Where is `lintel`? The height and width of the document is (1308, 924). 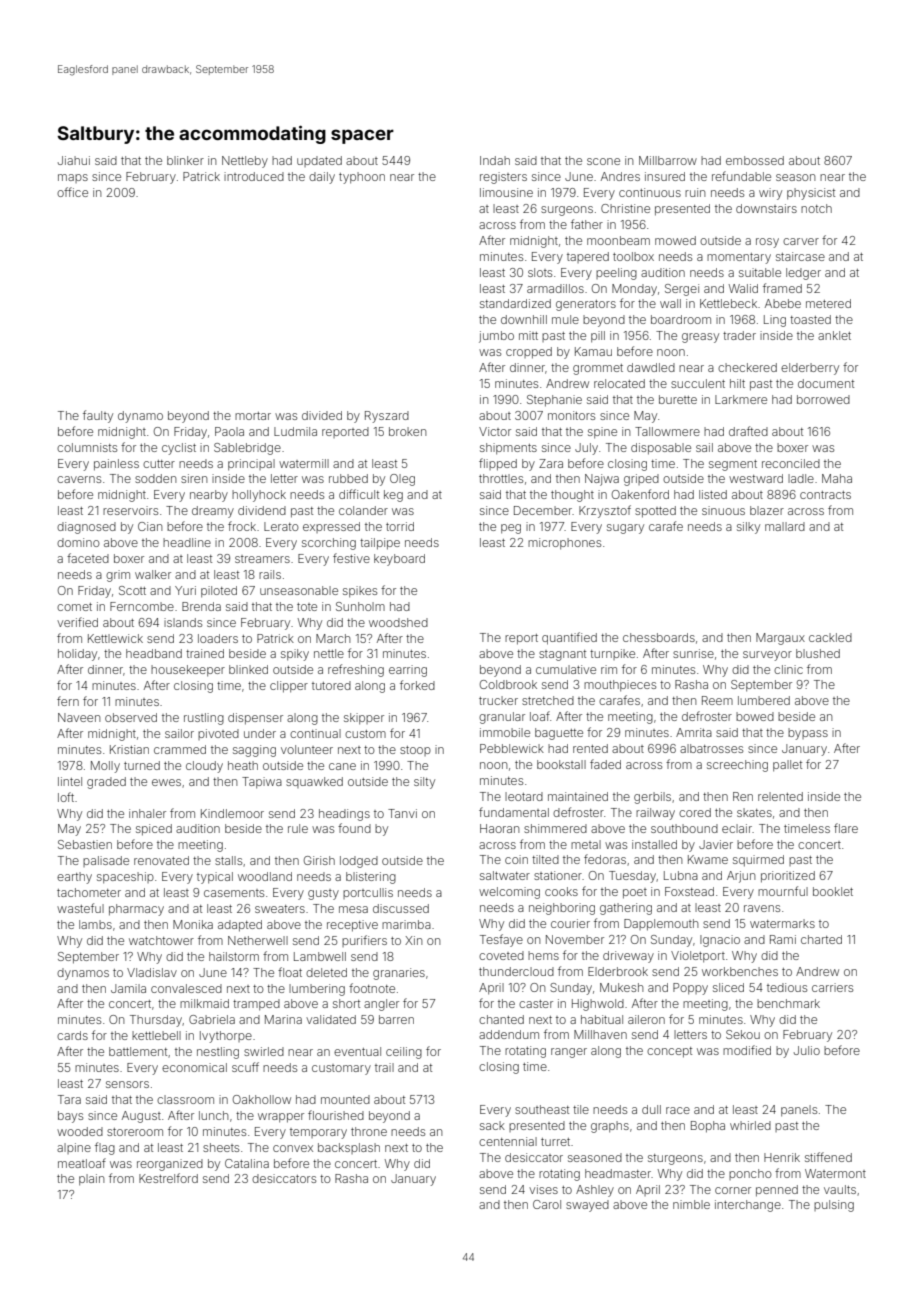 lintel is located at coordinates (70, 781).
